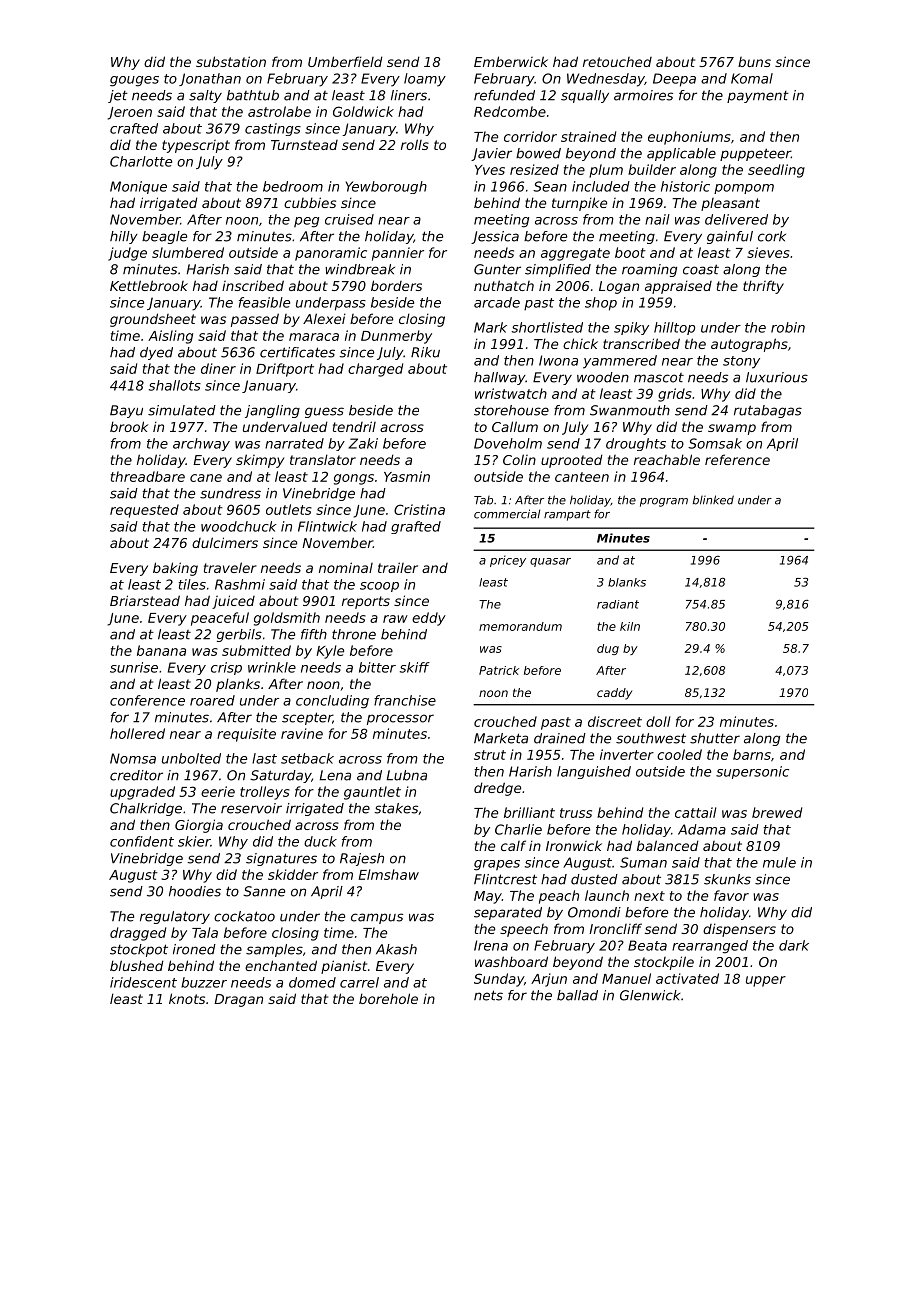  I want to click on Charlotte, so click(141, 161).
